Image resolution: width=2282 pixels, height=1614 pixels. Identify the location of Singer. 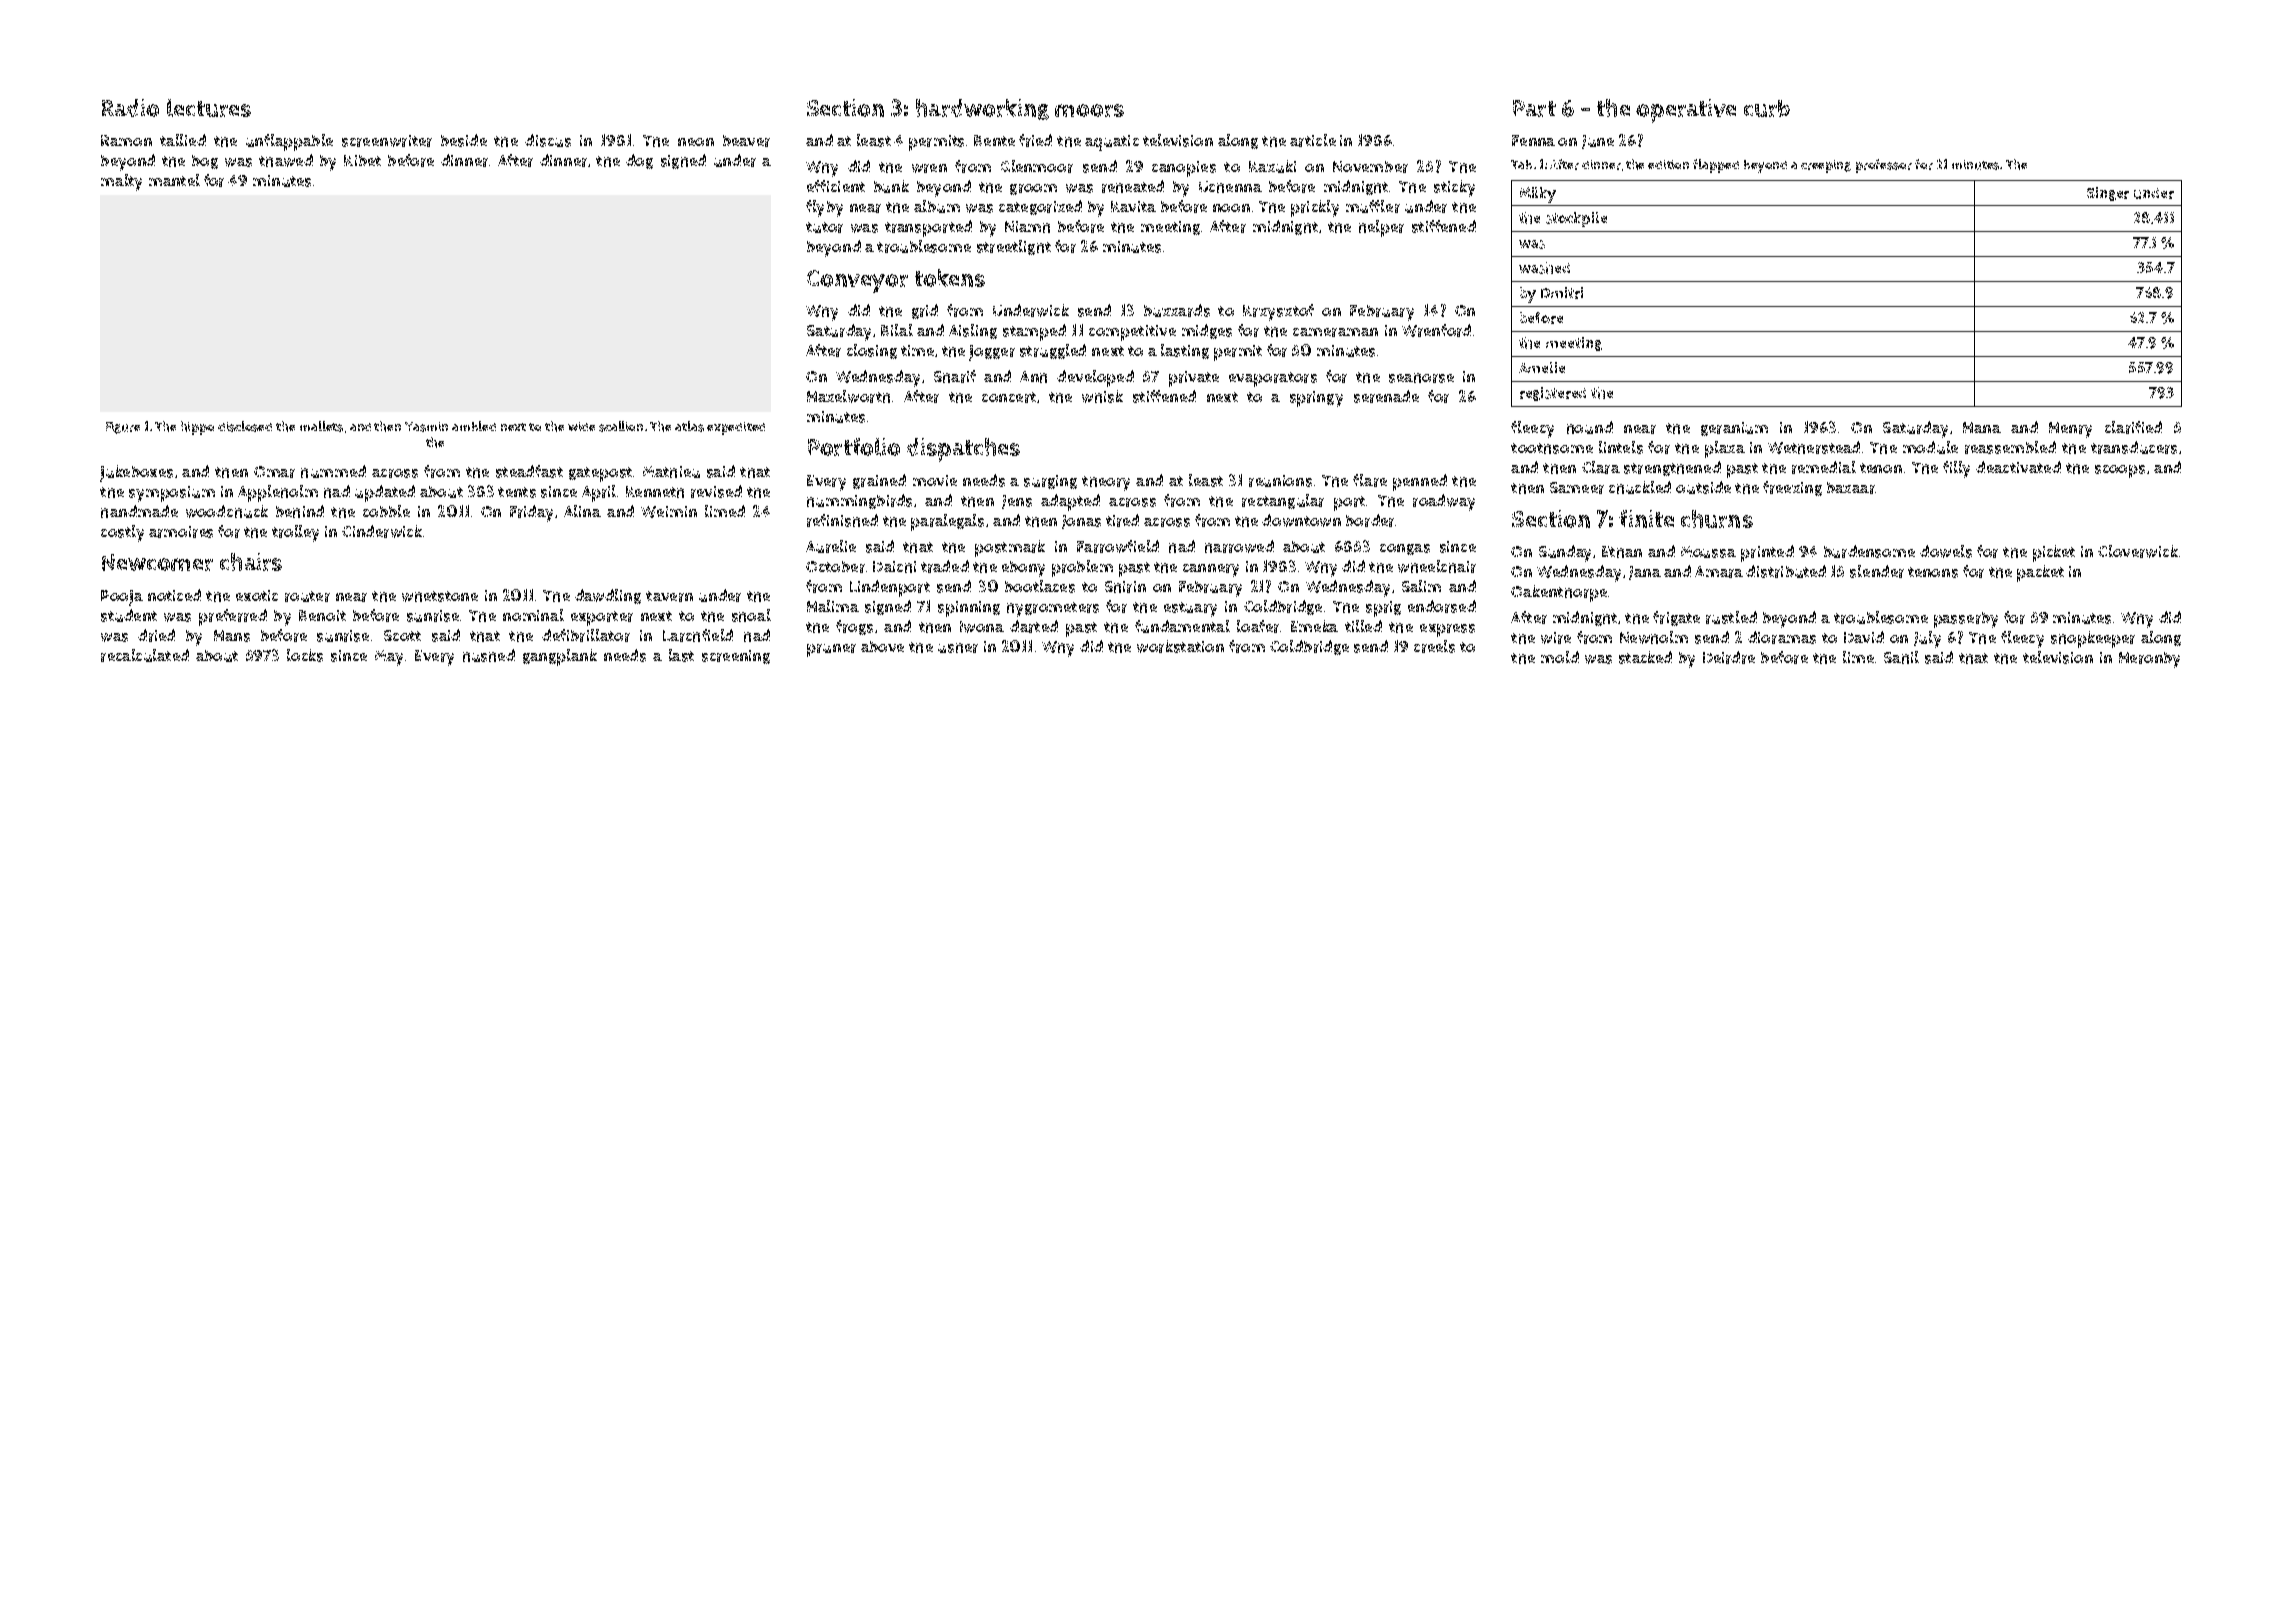
(2108, 194).
